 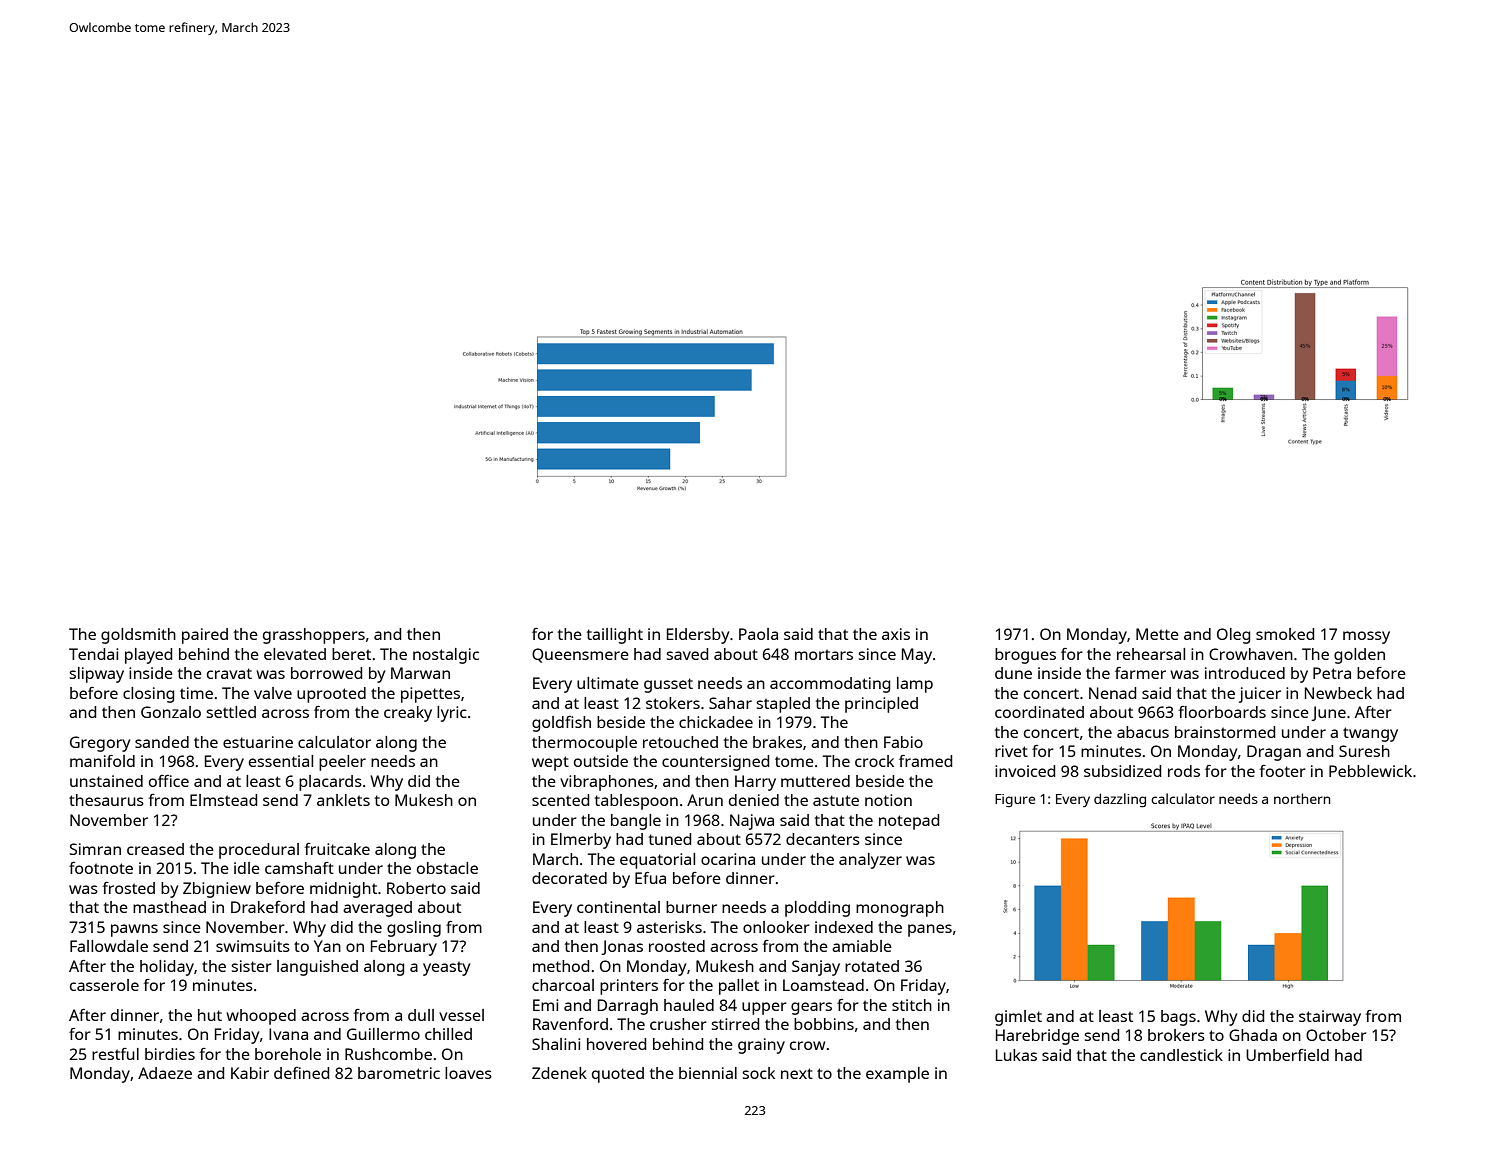 I want to click on hauled, so click(x=689, y=1005).
